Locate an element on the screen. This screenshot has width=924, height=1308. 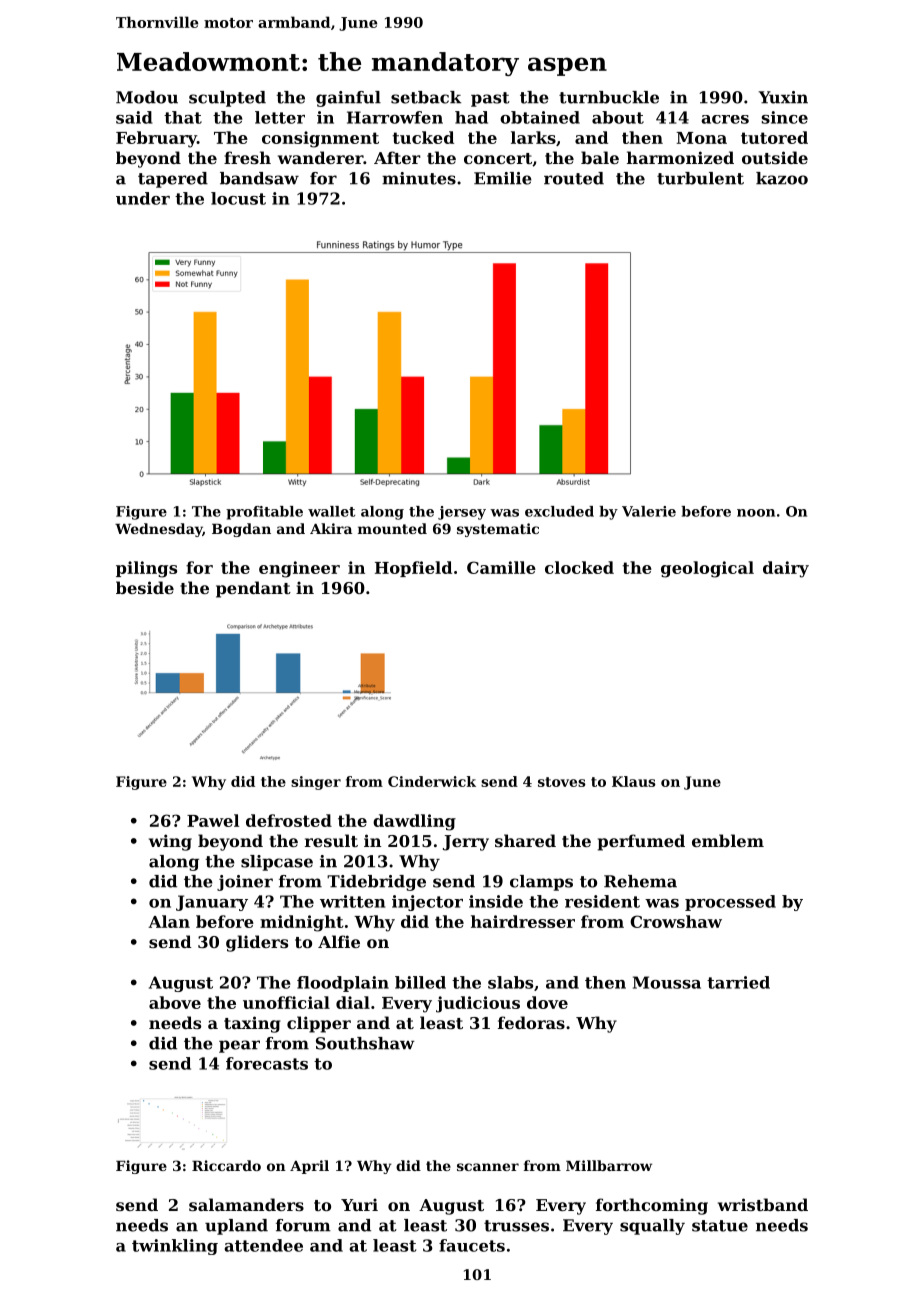
jersey is located at coordinates (462, 513).
